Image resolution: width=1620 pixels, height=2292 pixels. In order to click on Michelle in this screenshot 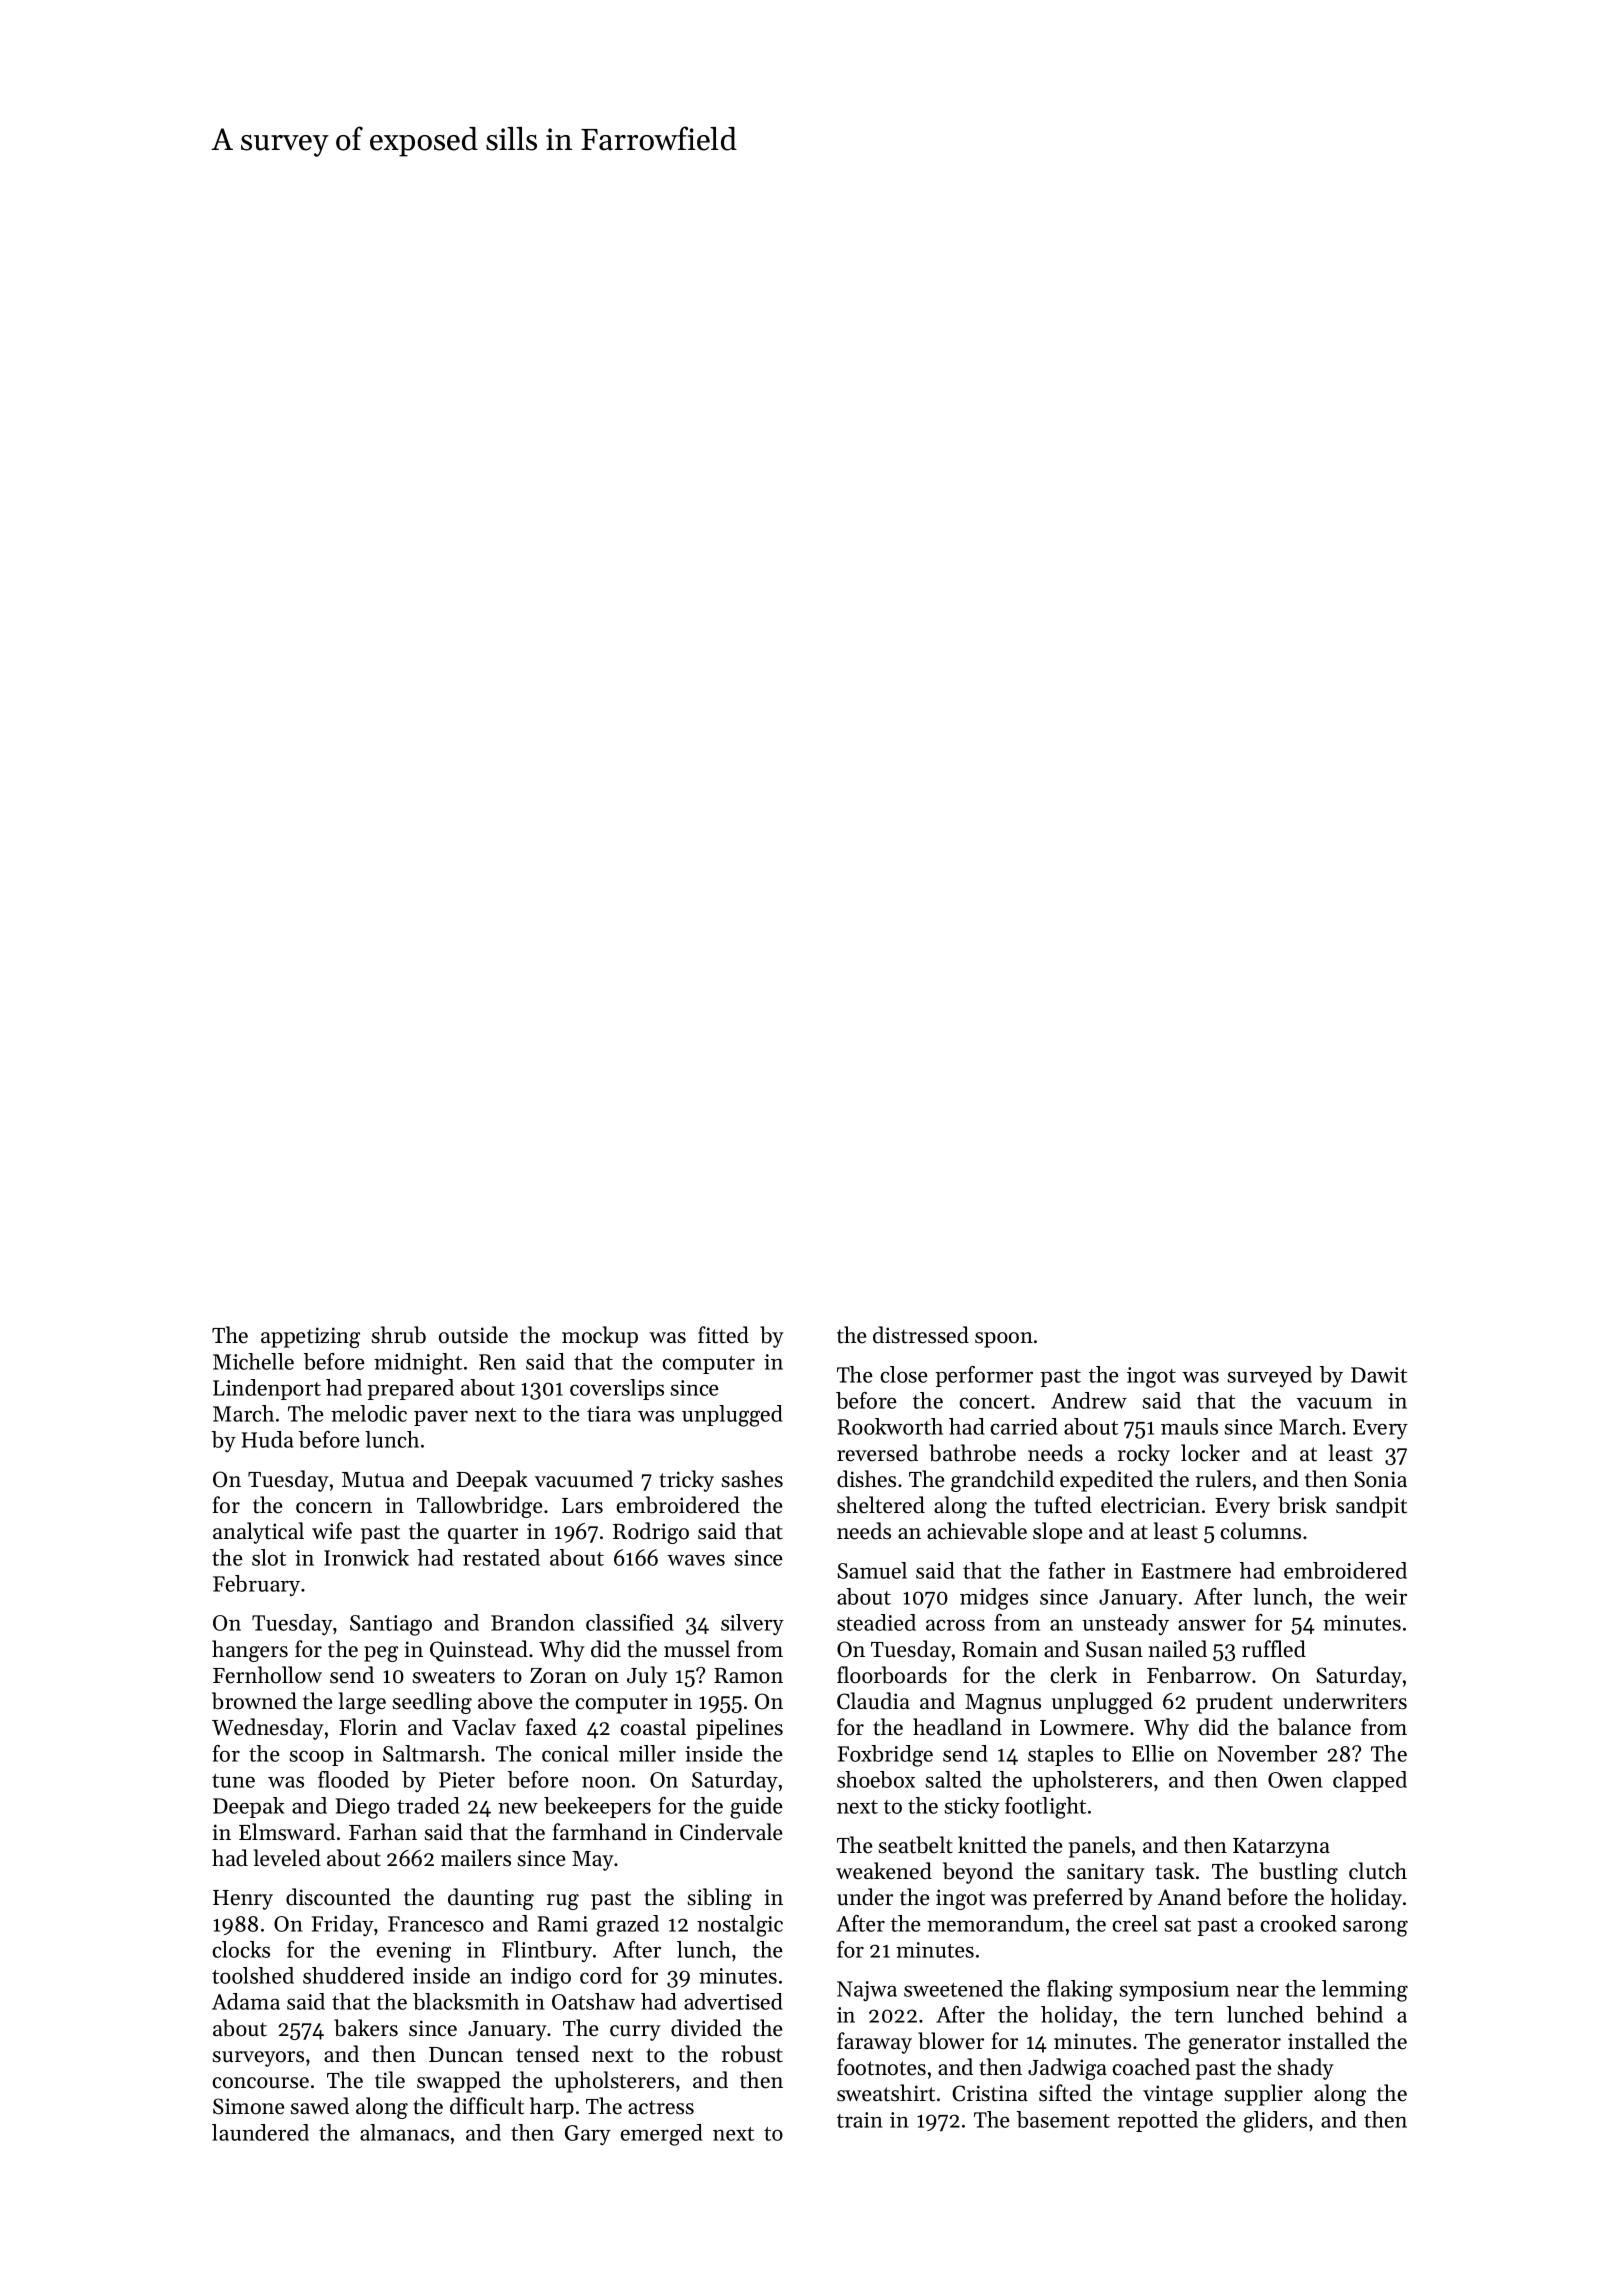, I will do `click(253, 1361)`.
